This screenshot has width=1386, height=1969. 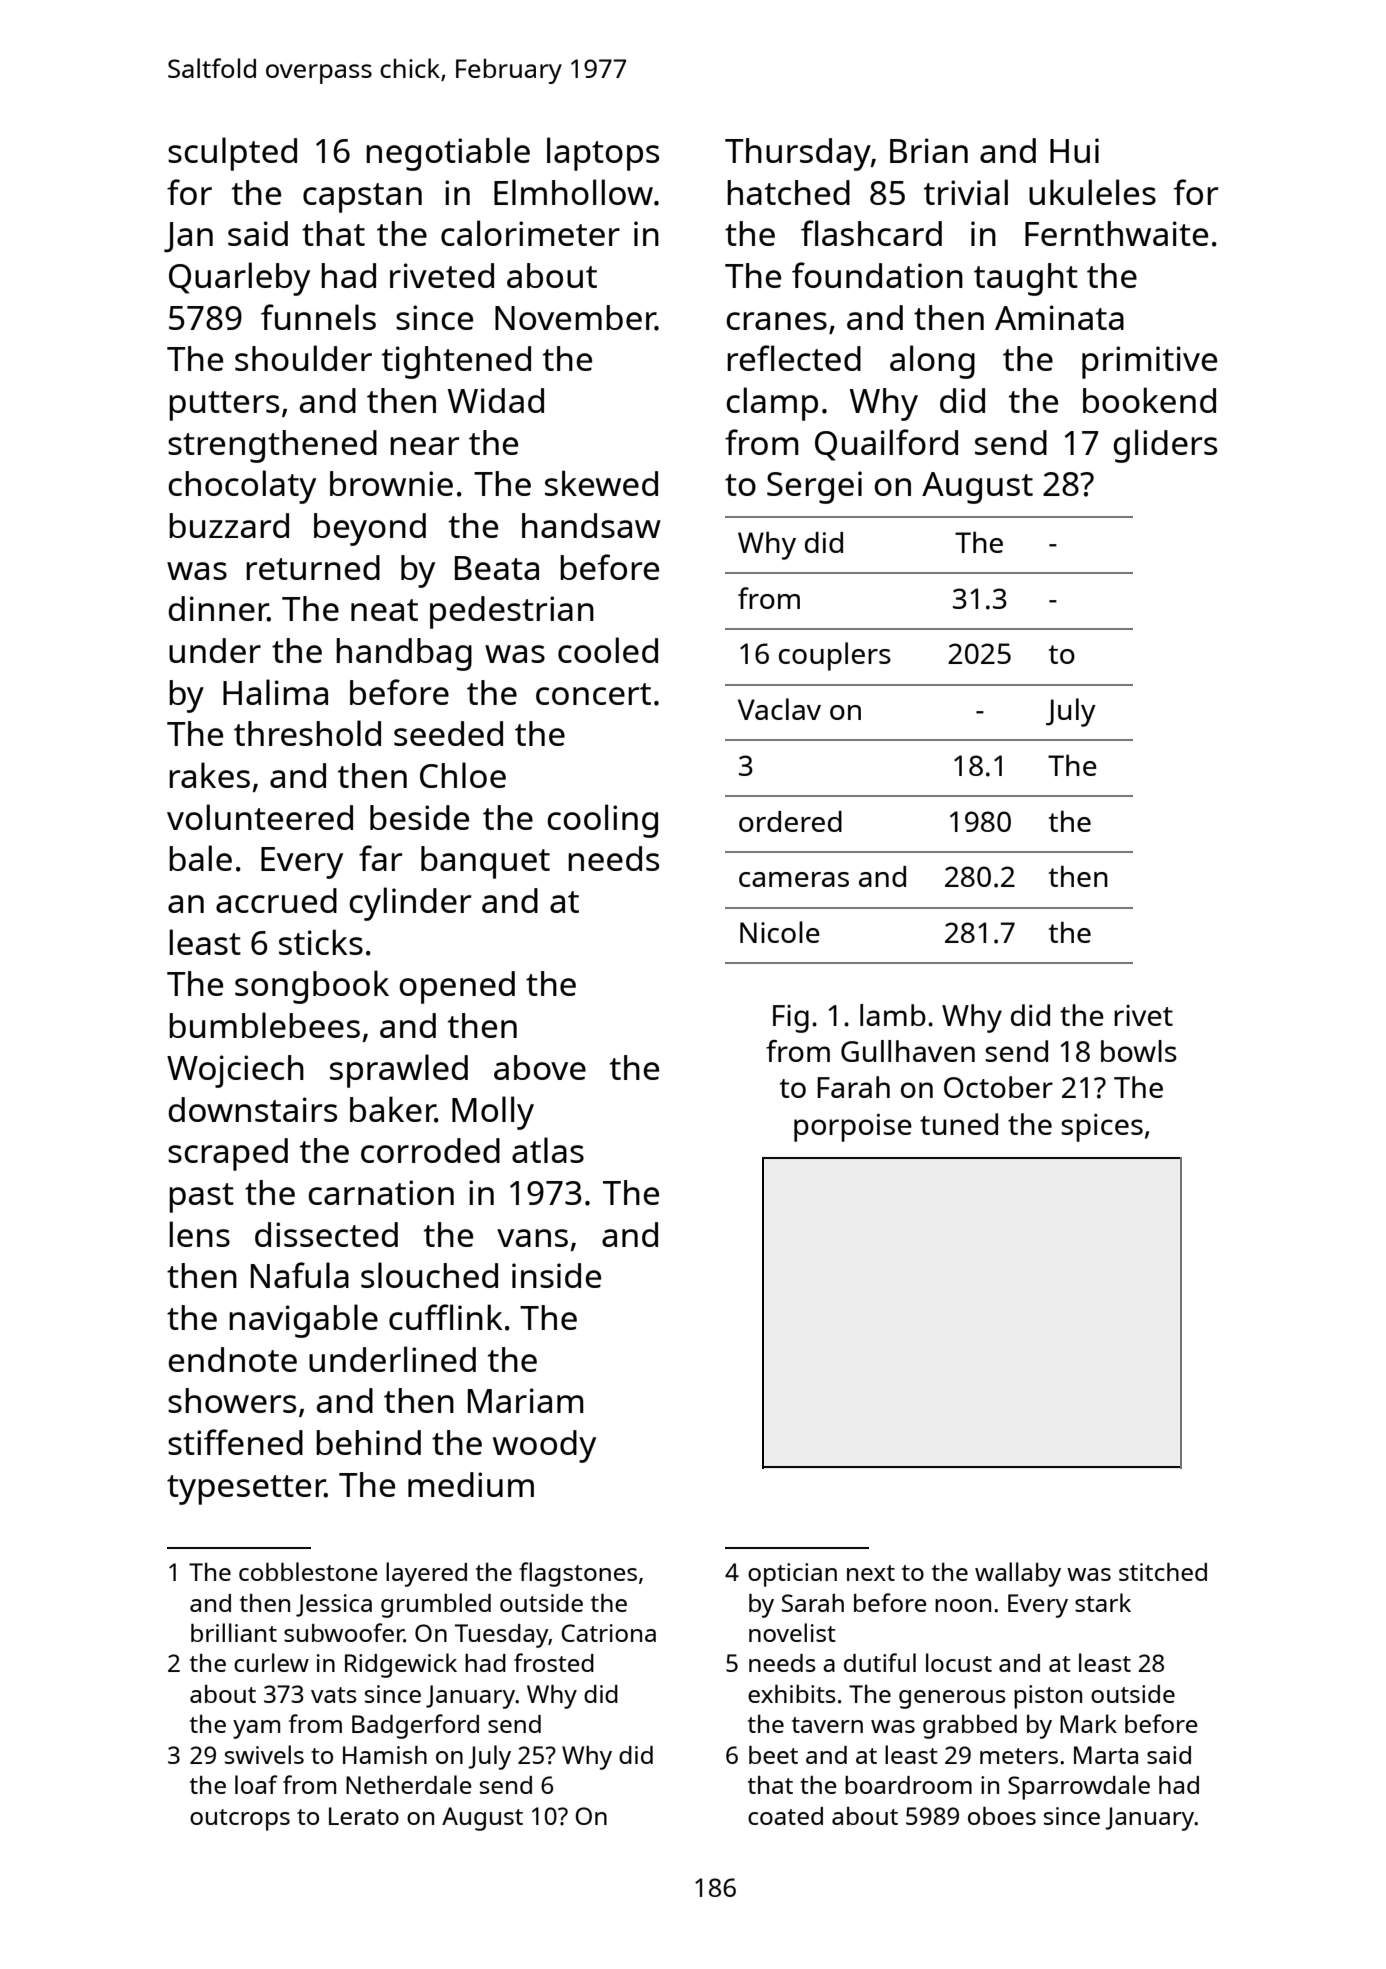 I want to click on Catriona, so click(x=608, y=1633).
